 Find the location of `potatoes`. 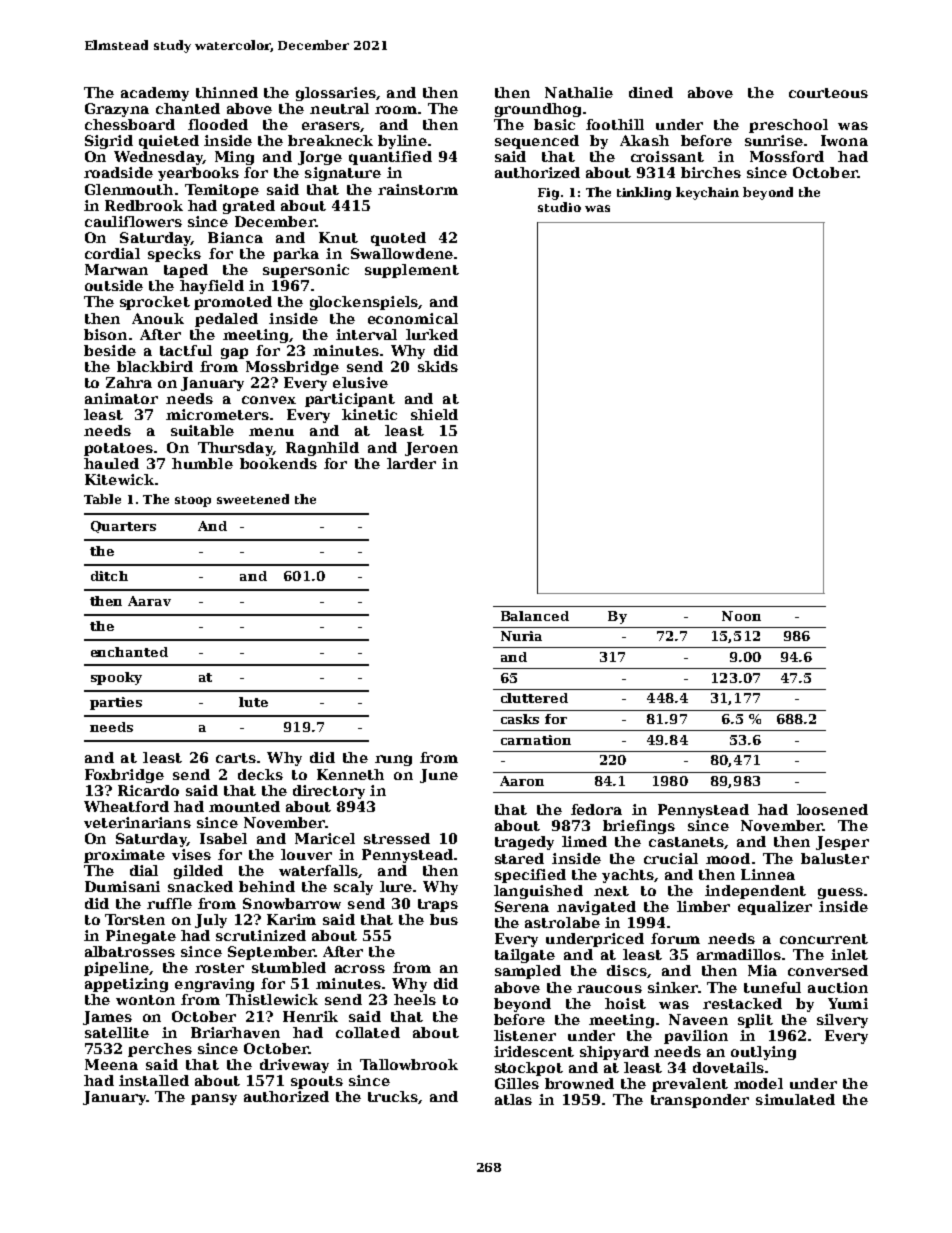

potatoes is located at coordinates (118, 449).
